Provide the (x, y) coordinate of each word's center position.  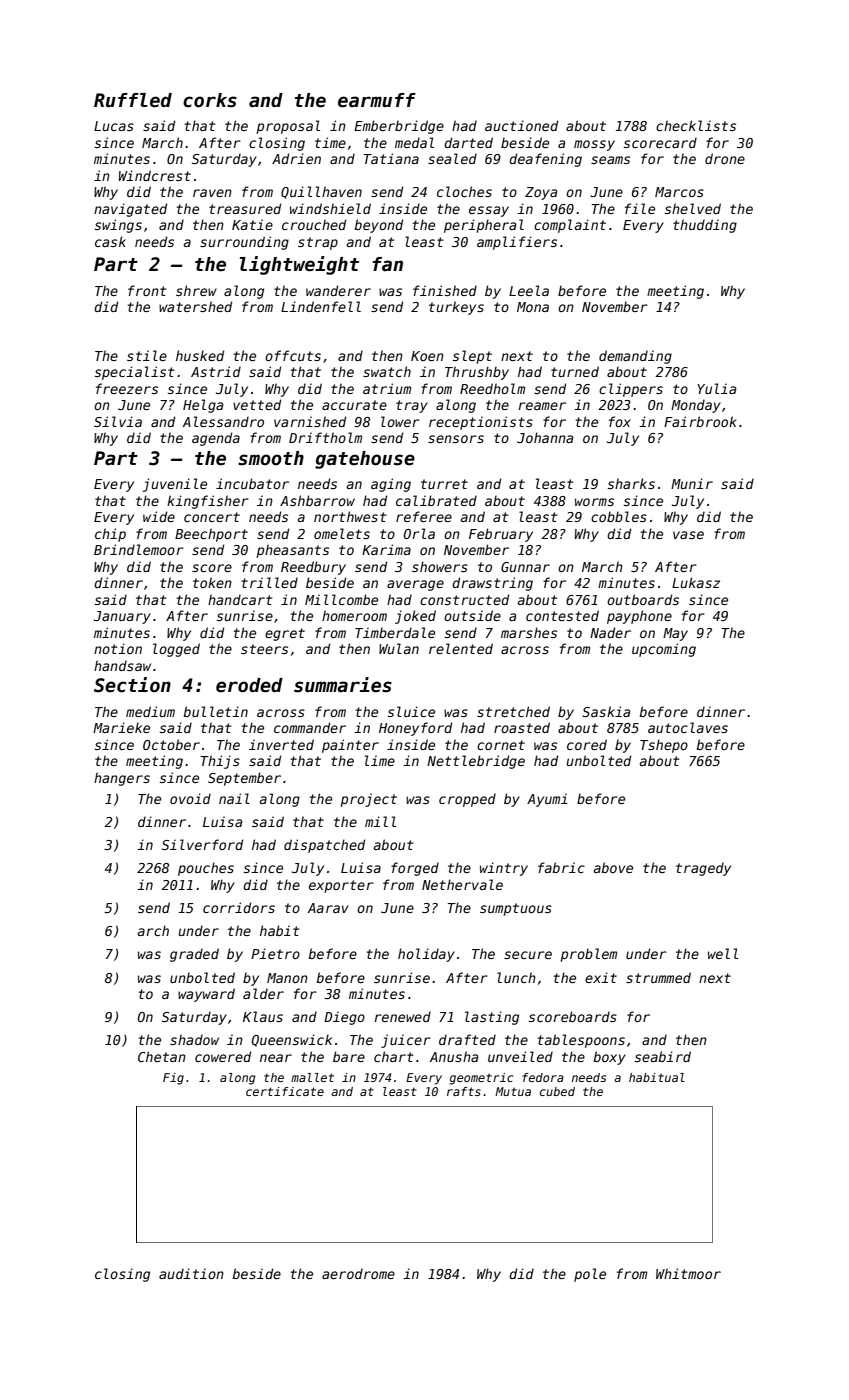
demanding (635, 357)
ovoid (190, 798)
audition (191, 1273)
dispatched (324, 846)
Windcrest (155, 175)
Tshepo (664, 746)
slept (472, 357)
